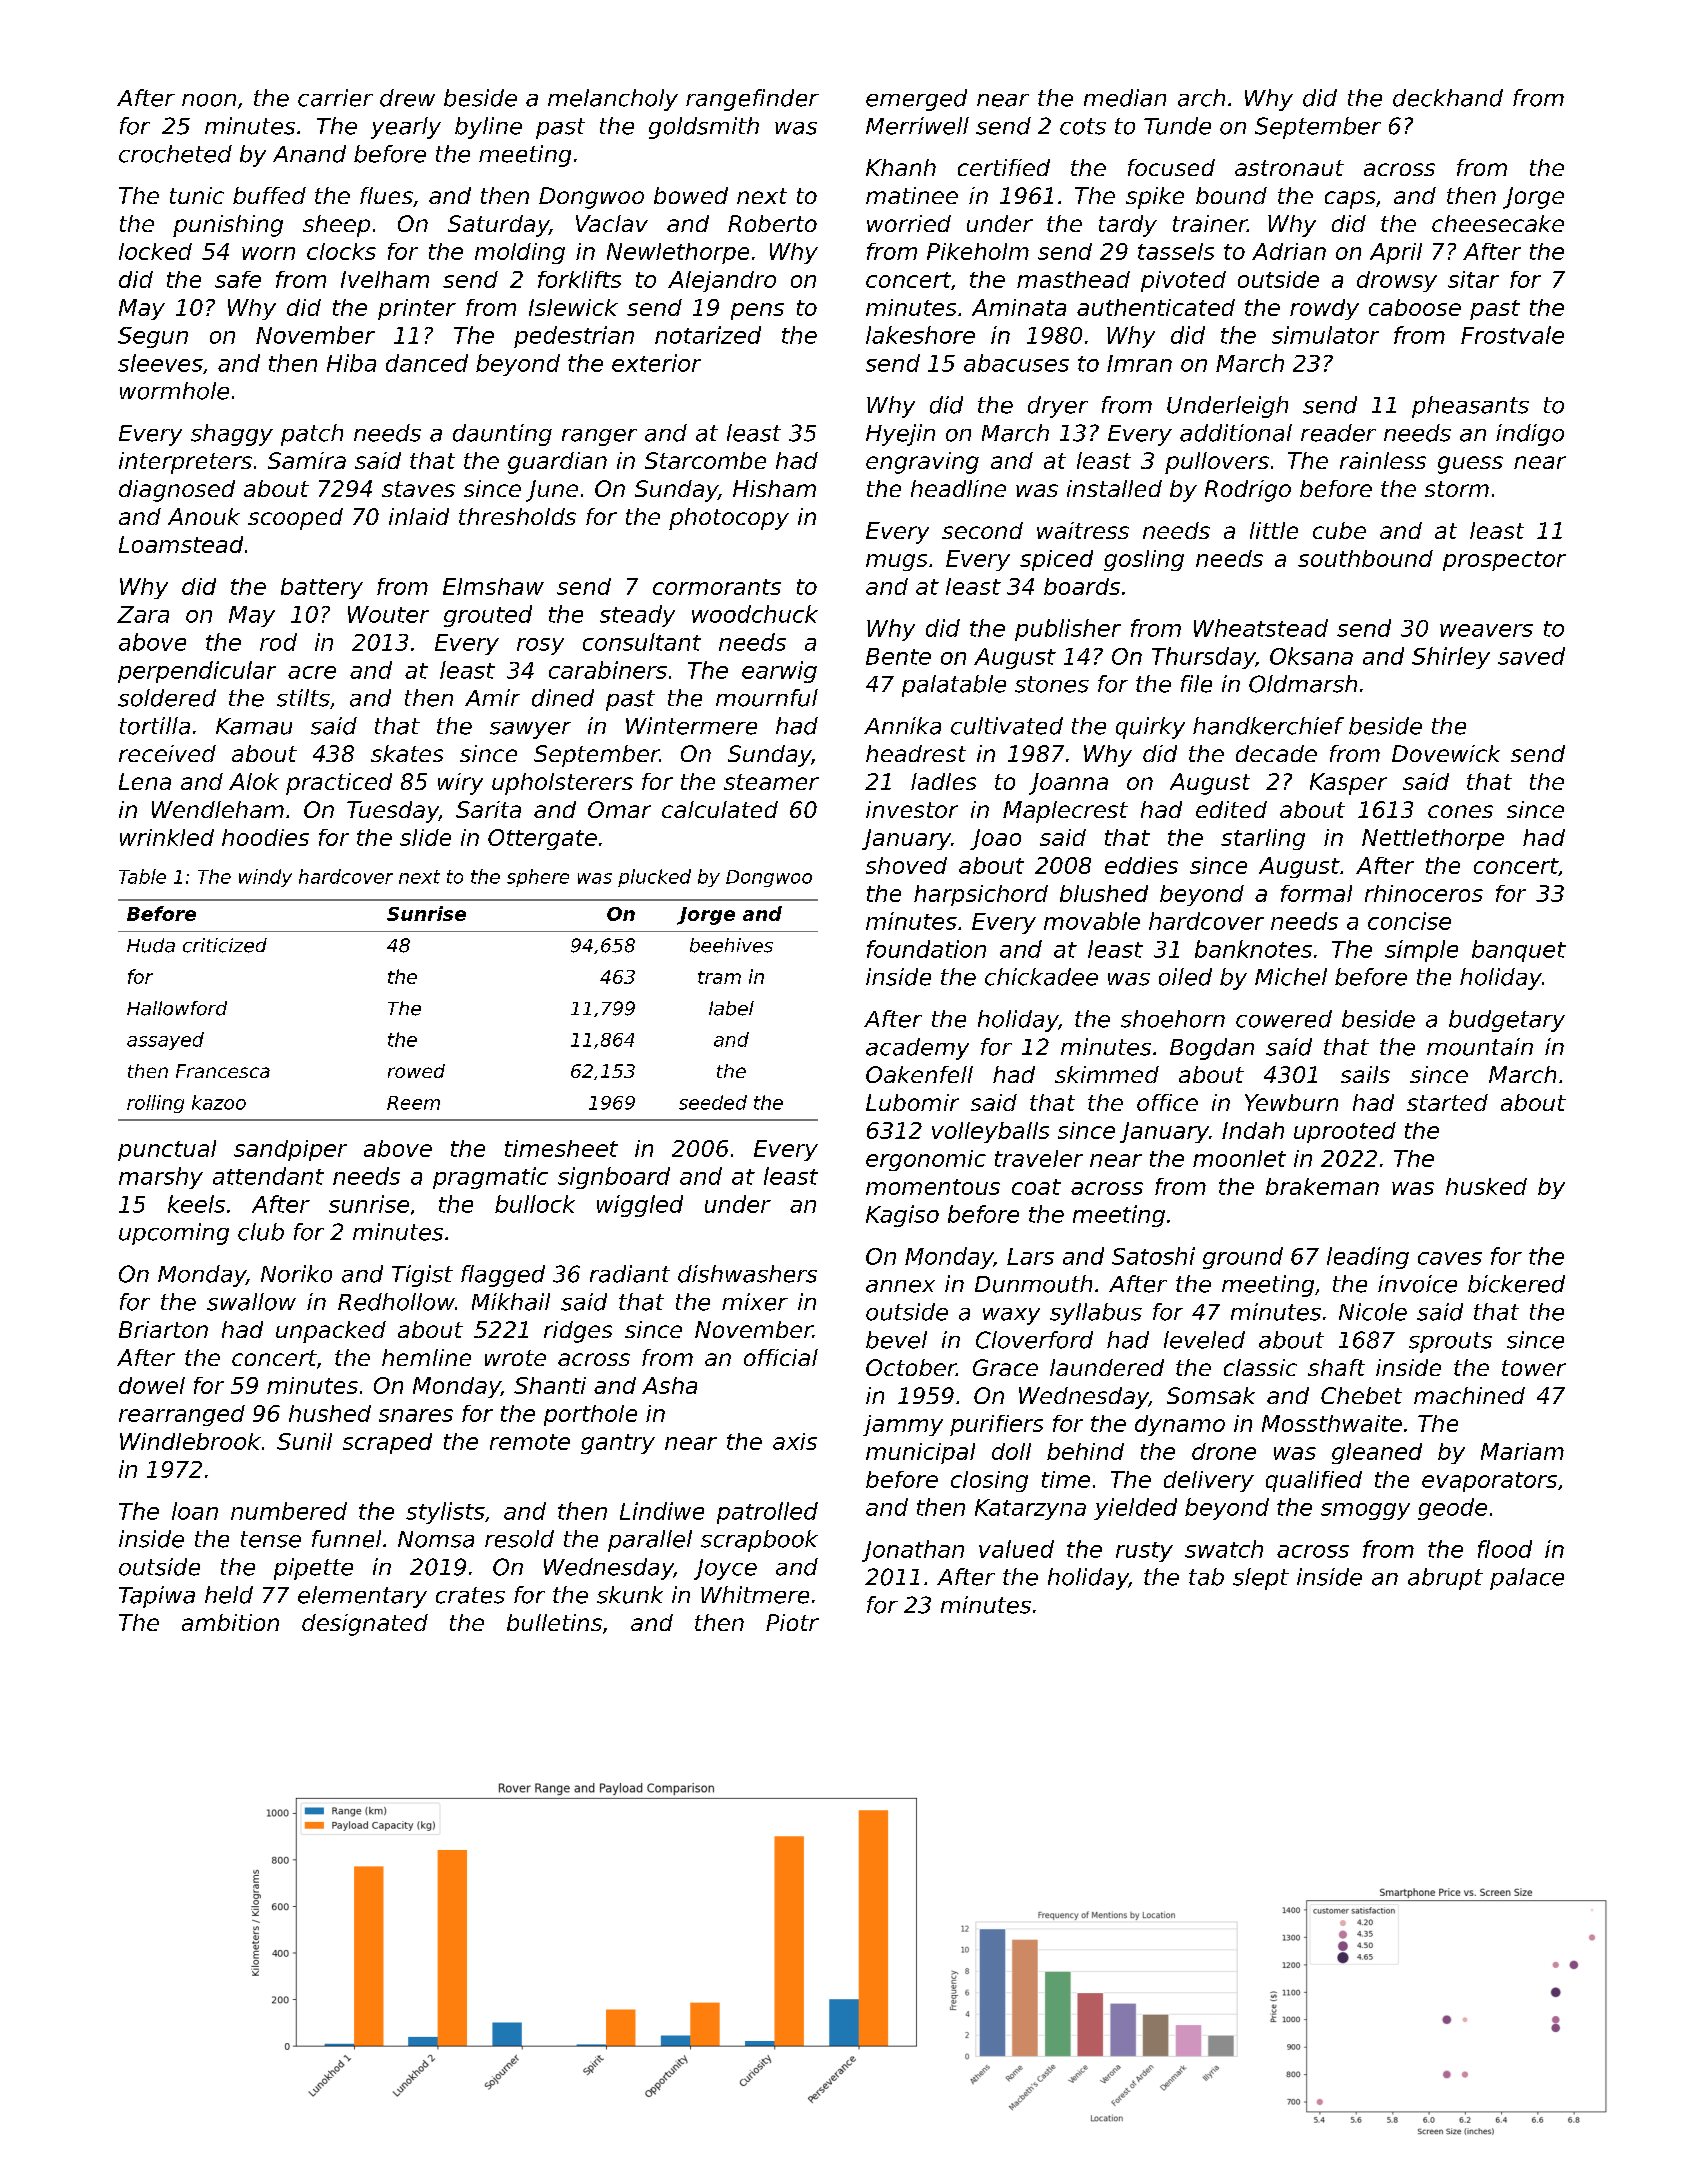 The height and width of the page is (2178, 1683). Describe the element at coordinates (322, 588) in the page. I see `battery` at that location.
